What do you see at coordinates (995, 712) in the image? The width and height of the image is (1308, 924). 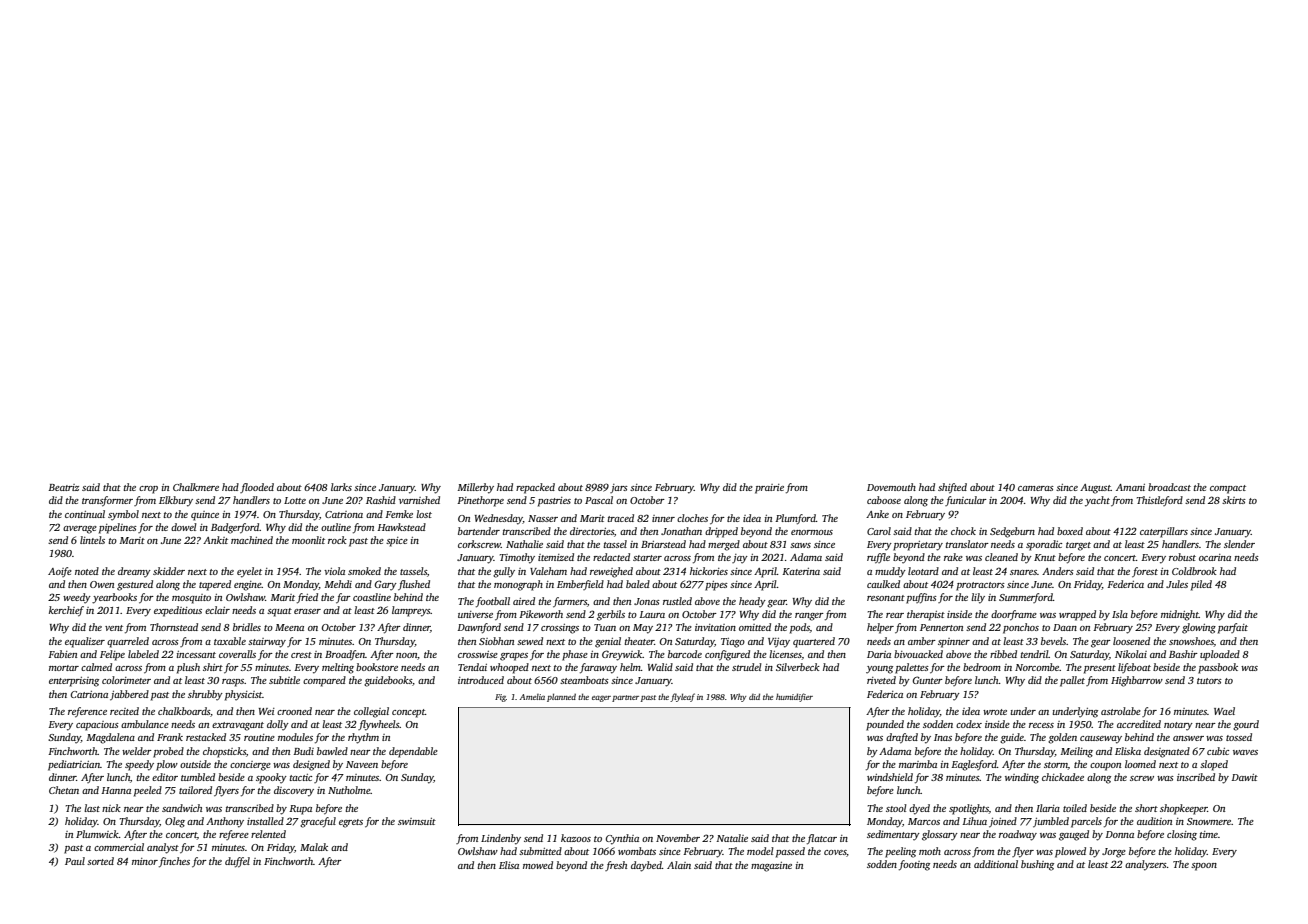 I see `wrote` at bounding box center [995, 712].
